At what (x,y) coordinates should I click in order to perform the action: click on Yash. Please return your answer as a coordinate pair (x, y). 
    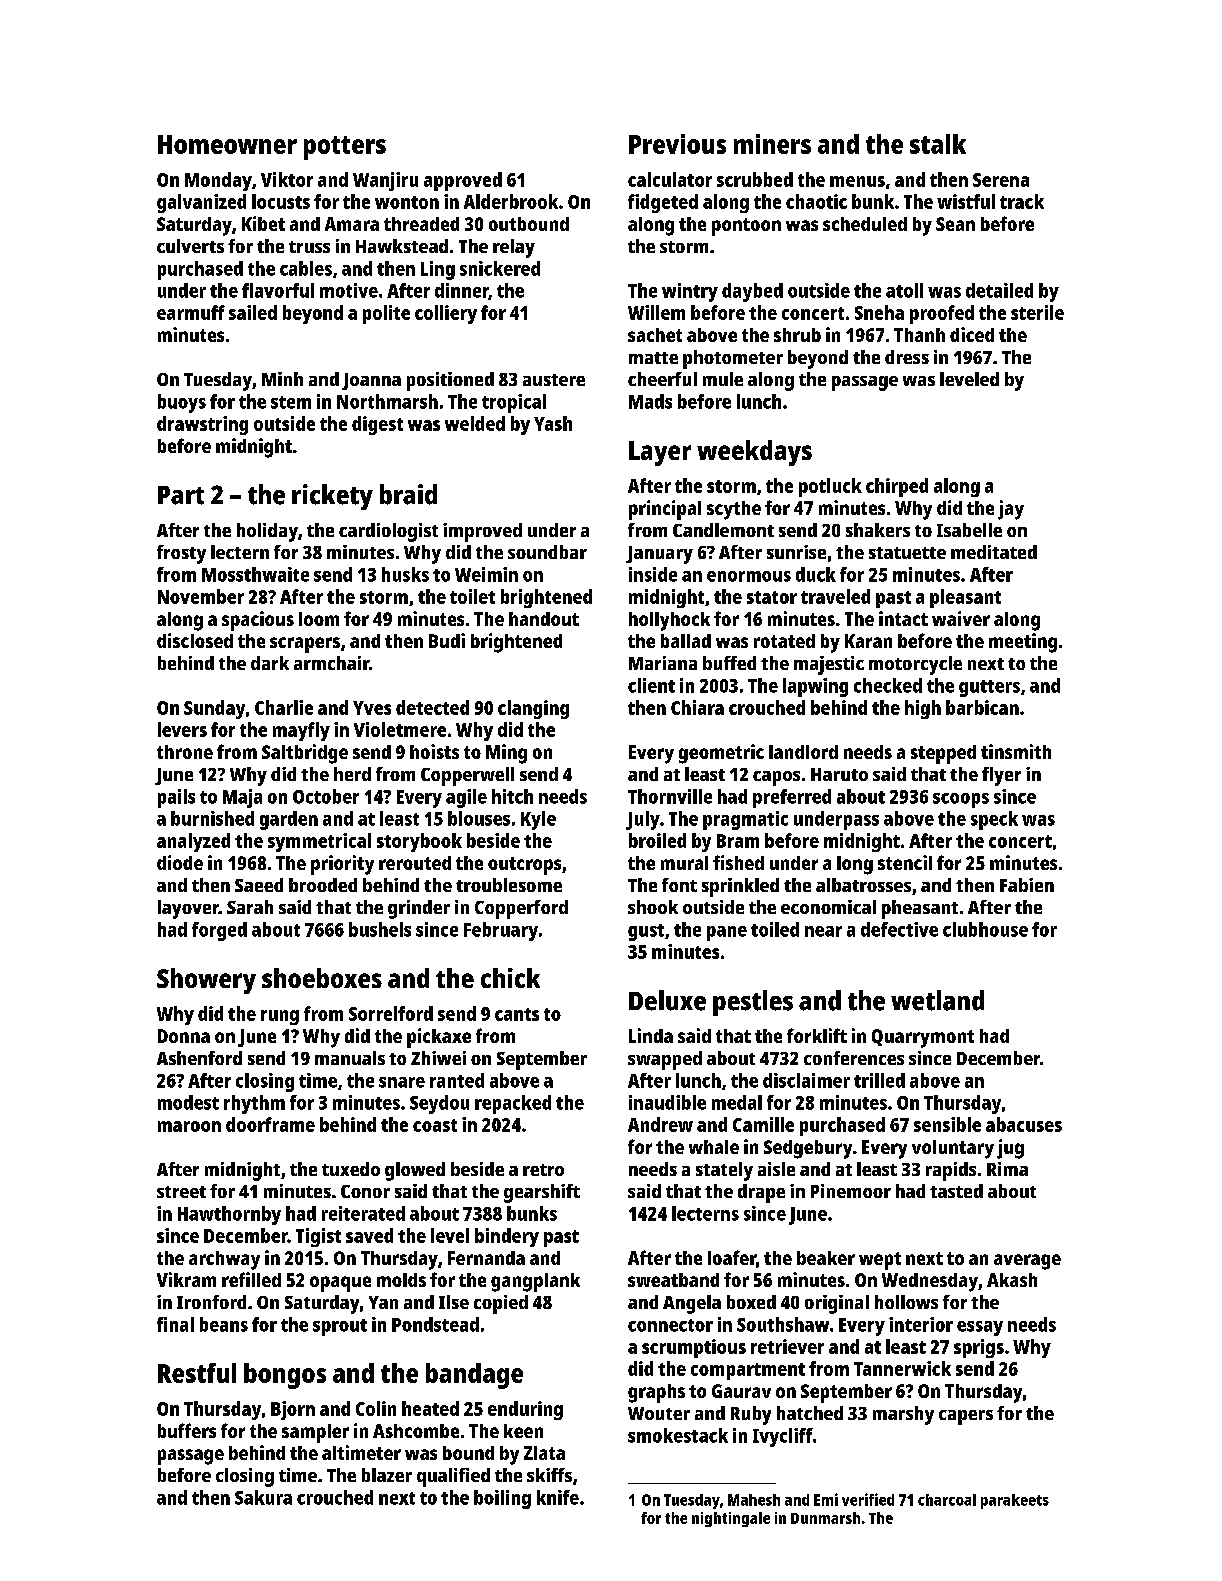
    Looking at the image, I should click on (553, 423).
